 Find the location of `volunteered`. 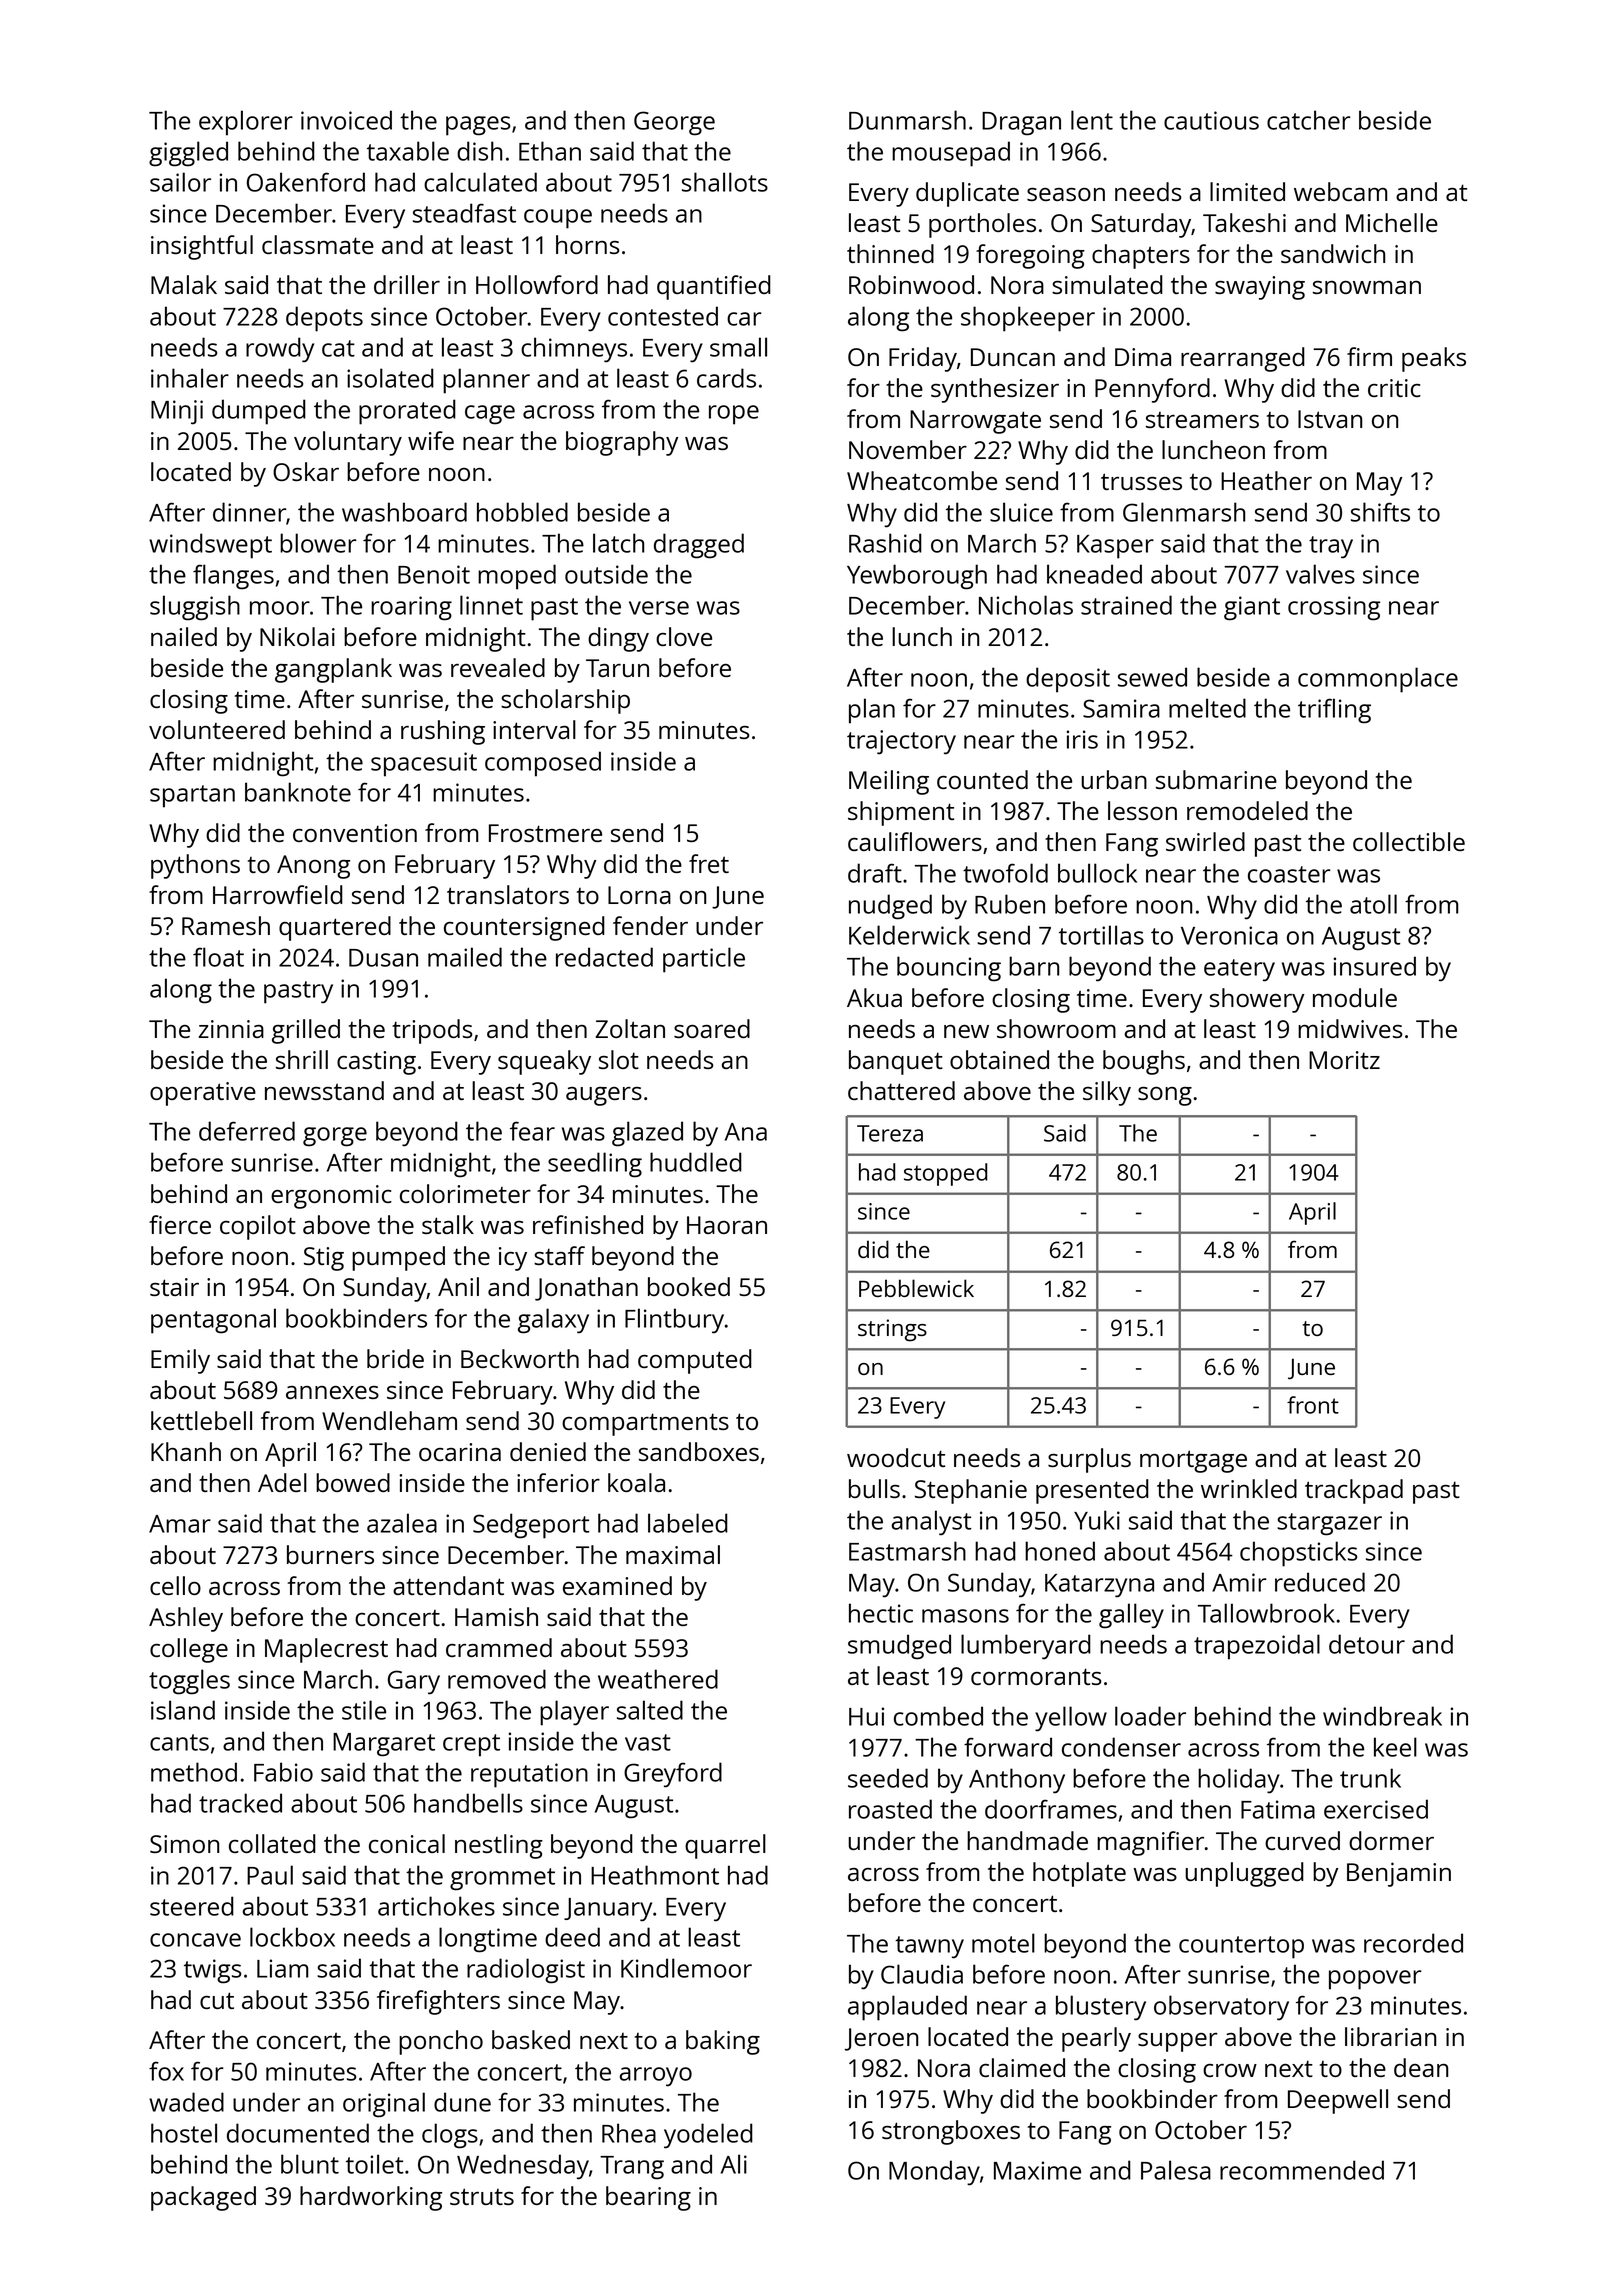

volunteered is located at coordinates (217, 729).
